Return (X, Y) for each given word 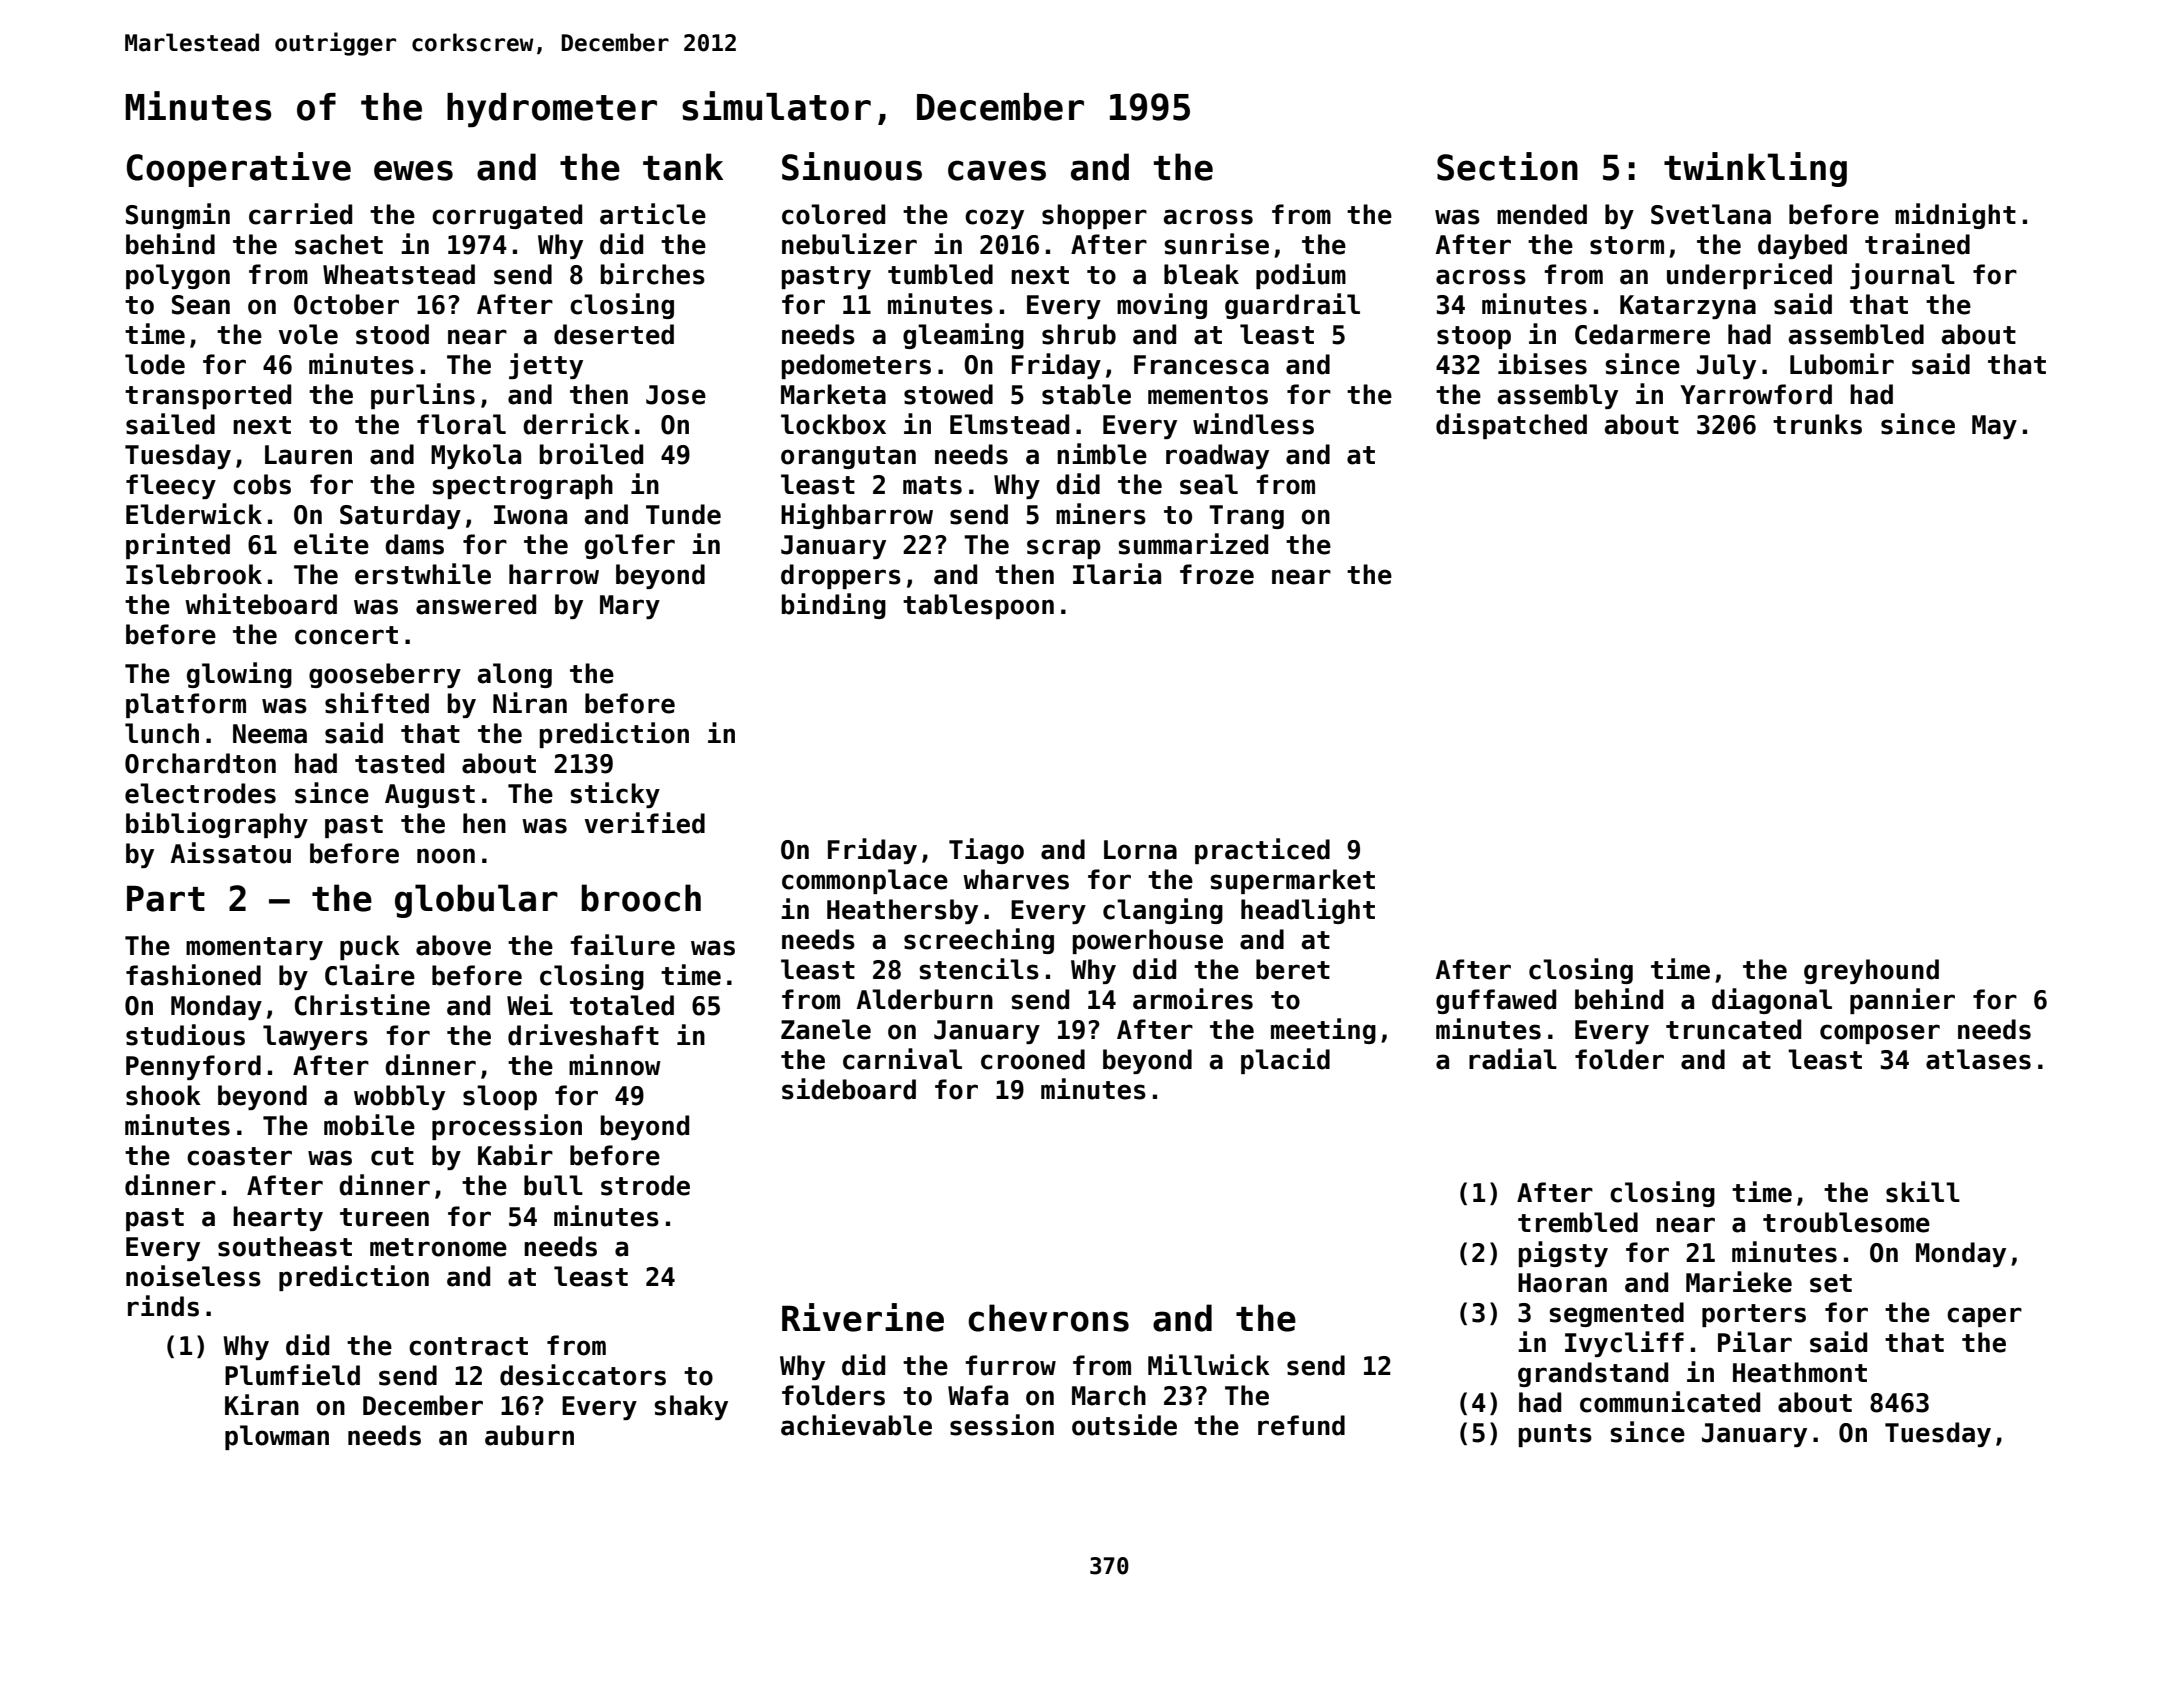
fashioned (193, 975)
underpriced (1749, 276)
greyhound (1871, 971)
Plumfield (292, 1375)
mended (1542, 214)
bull (553, 1185)
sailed (170, 424)
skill (1923, 1192)
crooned (1033, 1059)
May (1994, 427)
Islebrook (194, 574)
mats (932, 485)
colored (833, 214)
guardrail (1292, 306)
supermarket (1292, 881)
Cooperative (239, 169)
